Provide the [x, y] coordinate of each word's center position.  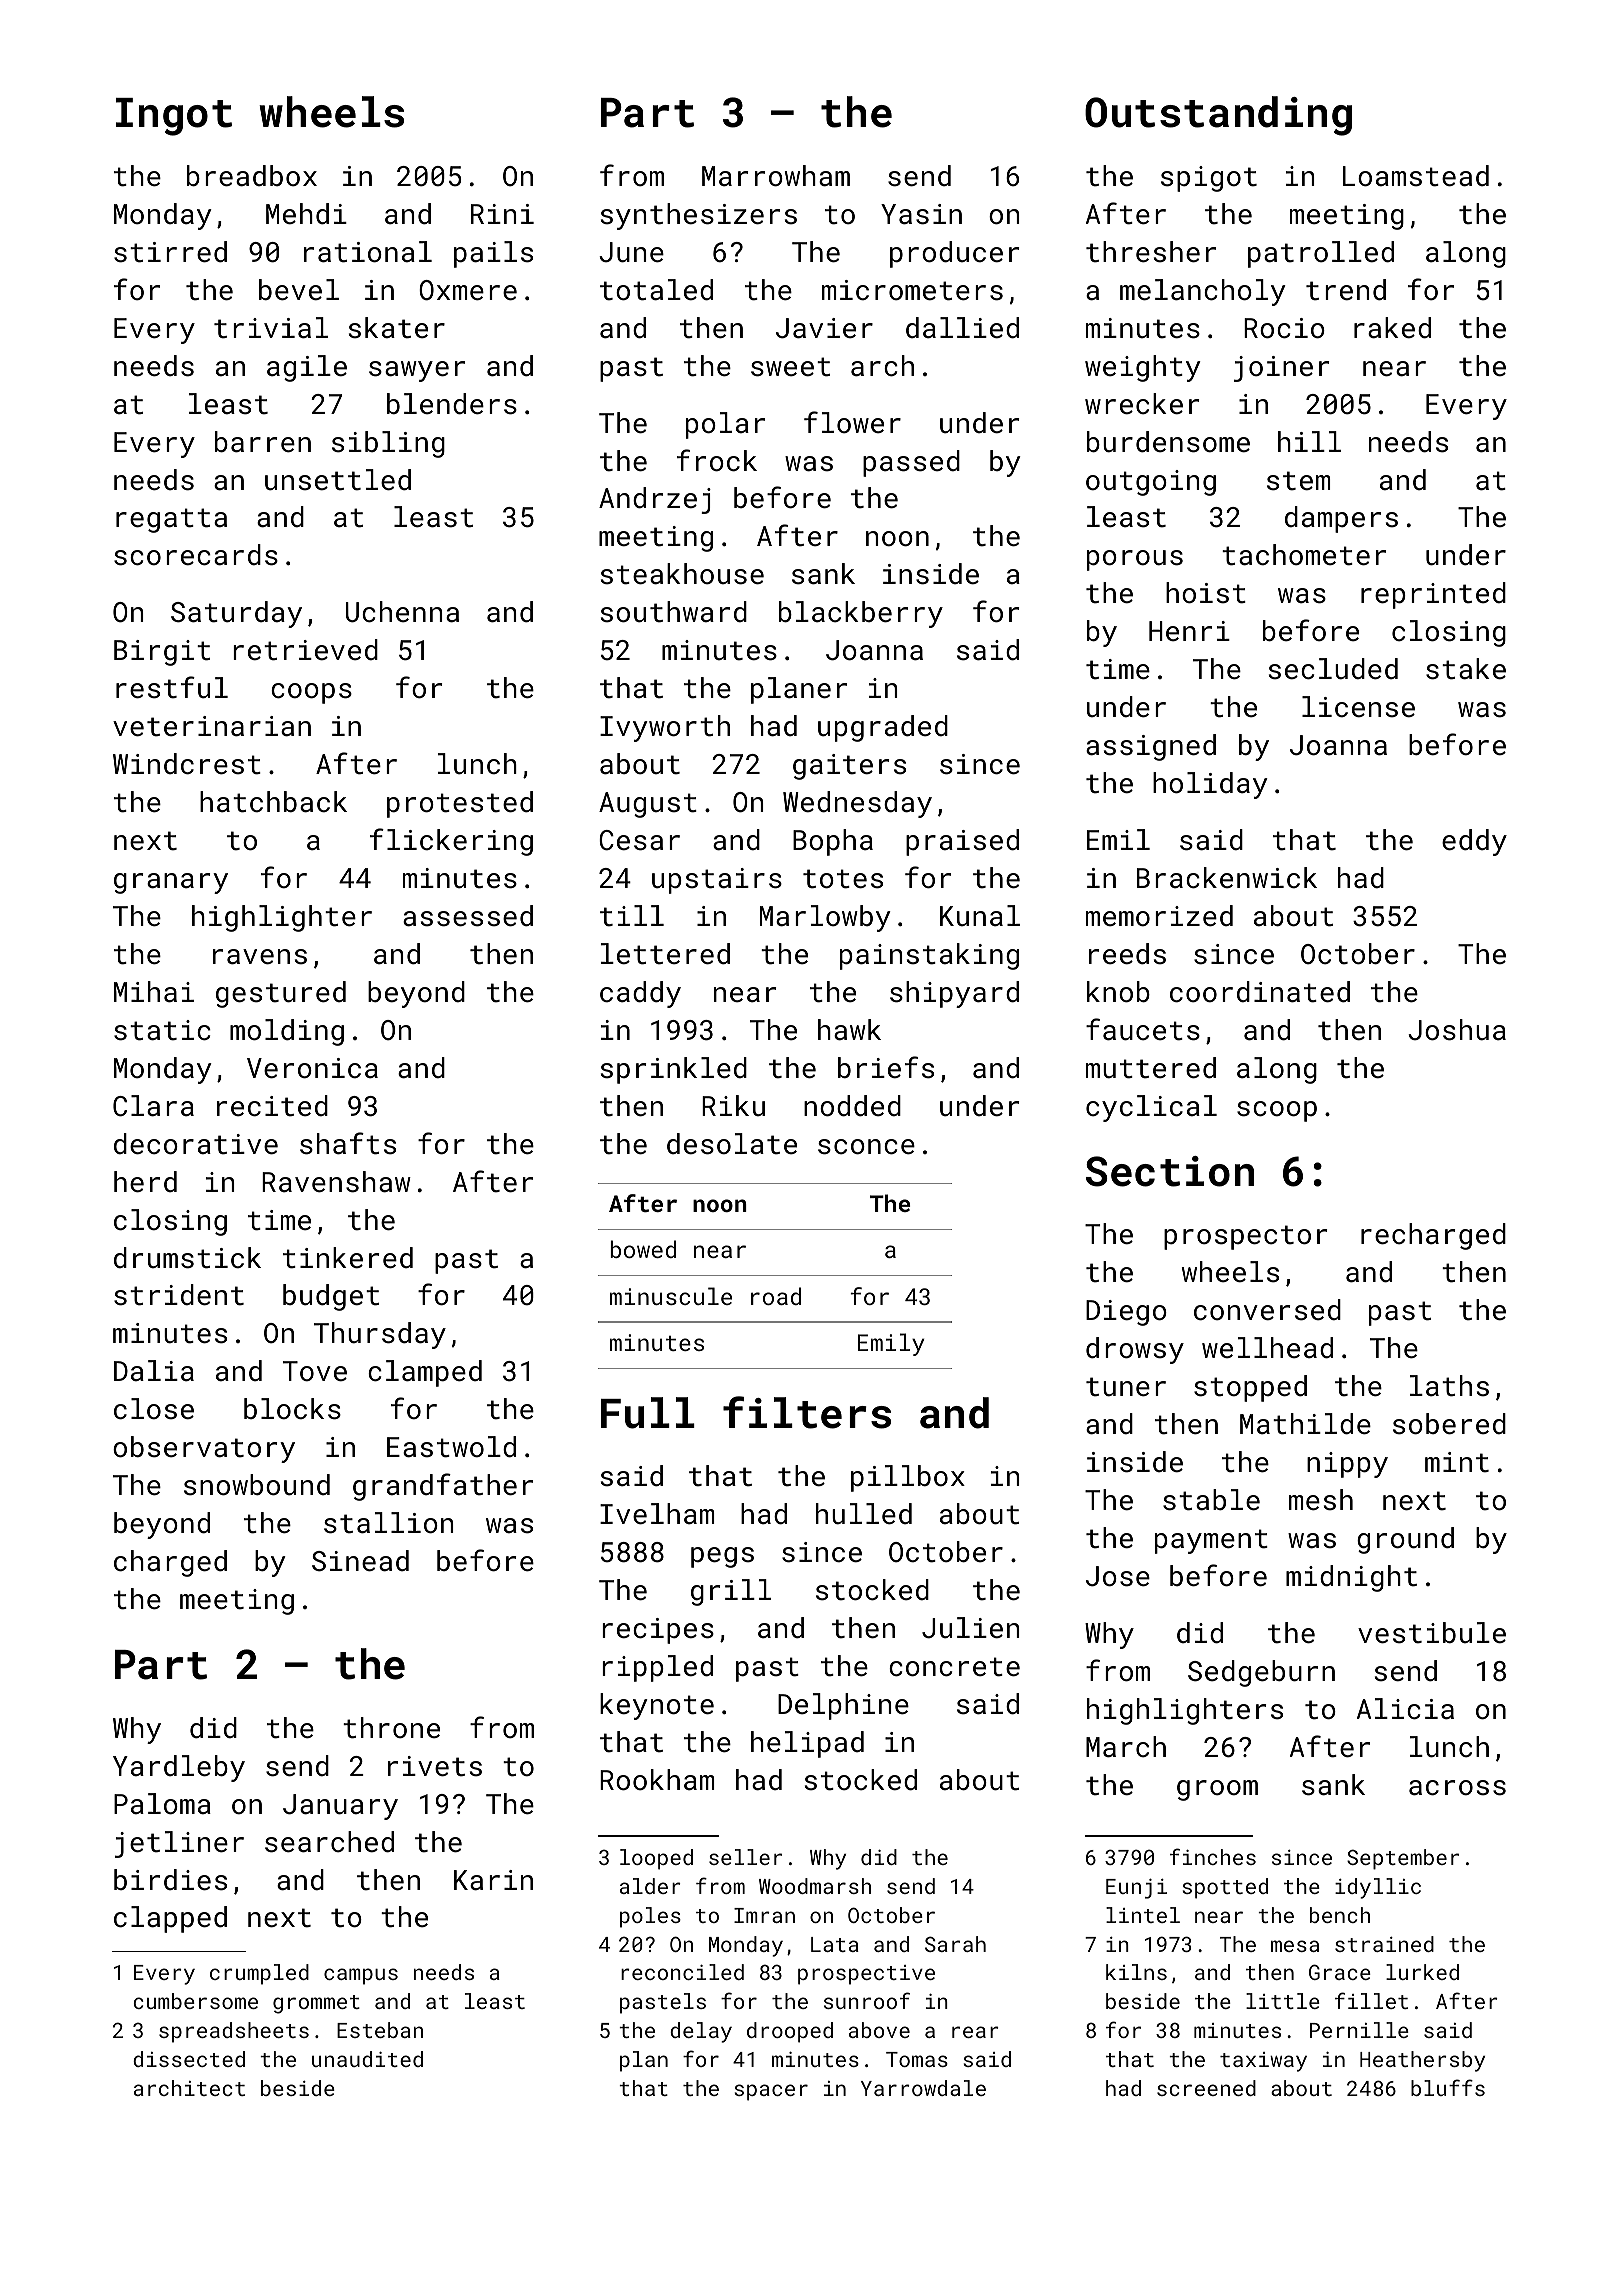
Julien [970, 1628]
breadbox [252, 176]
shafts [348, 1143]
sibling [388, 444]
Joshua [1457, 1030]
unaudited [367, 2059]
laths [1449, 1386]
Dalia [154, 1370]
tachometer [1304, 555]
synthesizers [699, 216]
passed [911, 463]
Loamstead [1416, 176]
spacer [771, 2092]
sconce [866, 1147]
